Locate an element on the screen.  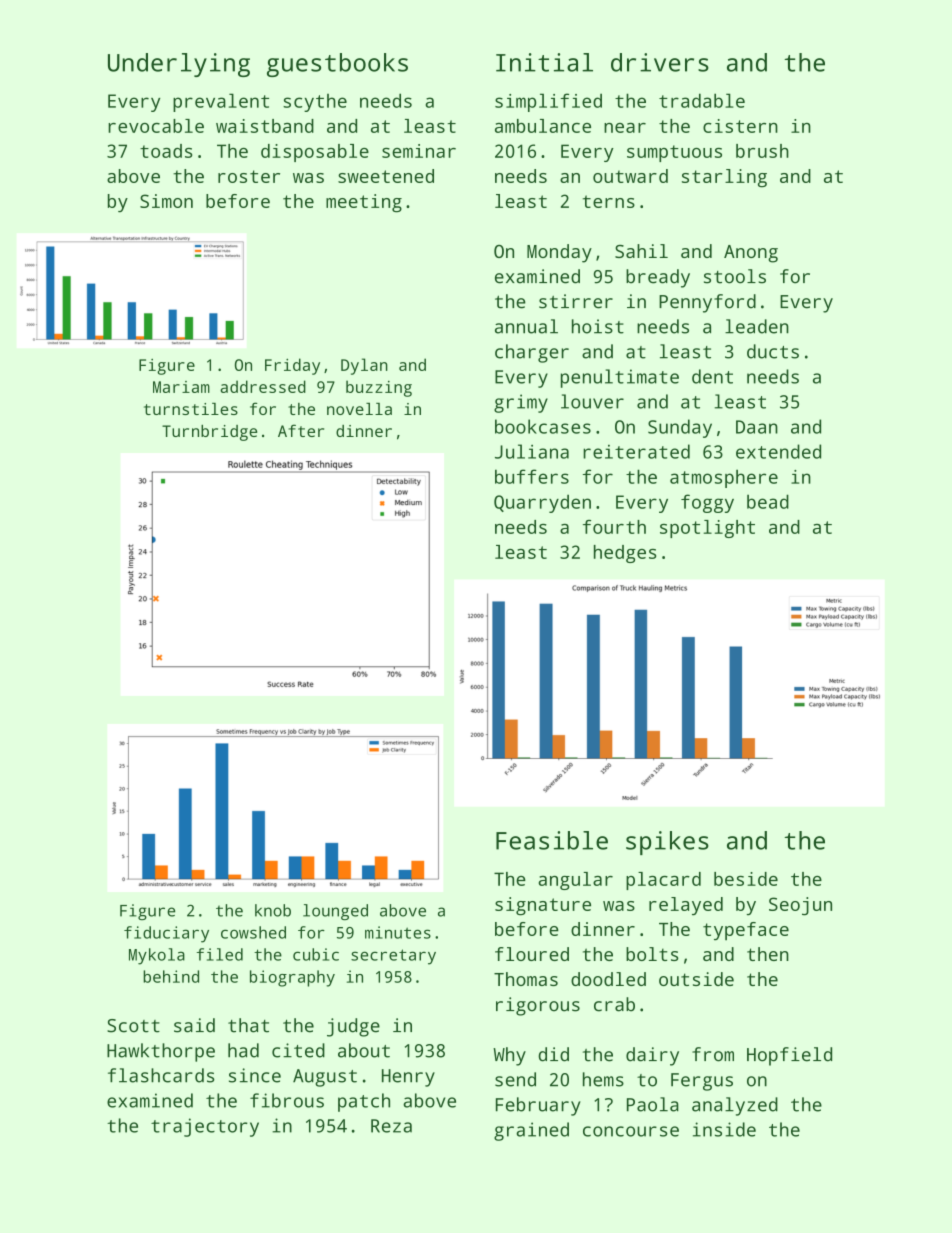
Seojun is located at coordinates (800, 906).
